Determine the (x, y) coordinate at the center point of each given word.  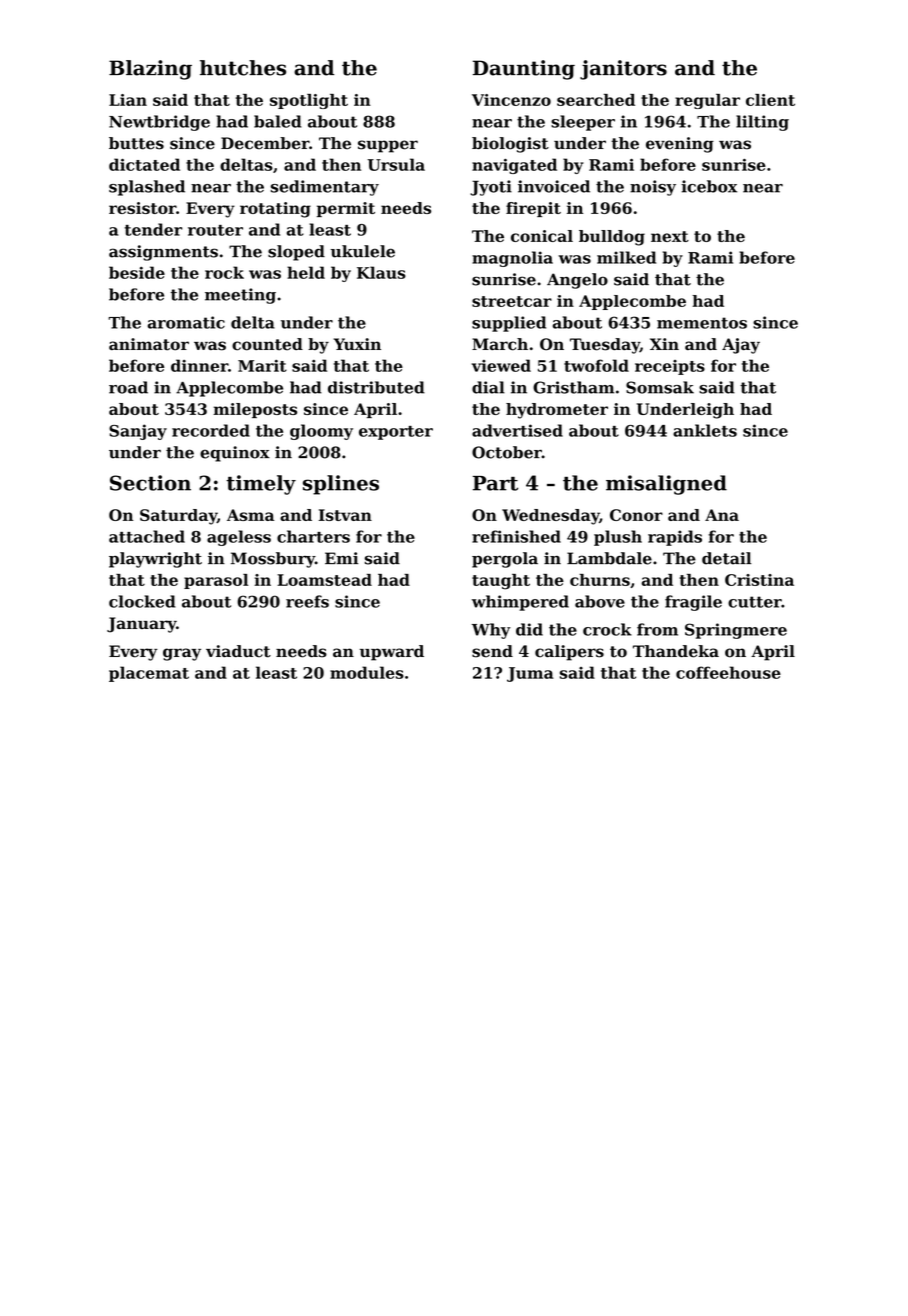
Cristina (759, 580)
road (128, 387)
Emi (341, 558)
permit (346, 209)
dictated (144, 164)
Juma (530, 674)
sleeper (583, 123)
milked (626, 257)
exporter (396, 433)
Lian (128, 100)
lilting (762, 123)
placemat (149, 674)
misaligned (666, 485)
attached (147, 536)
